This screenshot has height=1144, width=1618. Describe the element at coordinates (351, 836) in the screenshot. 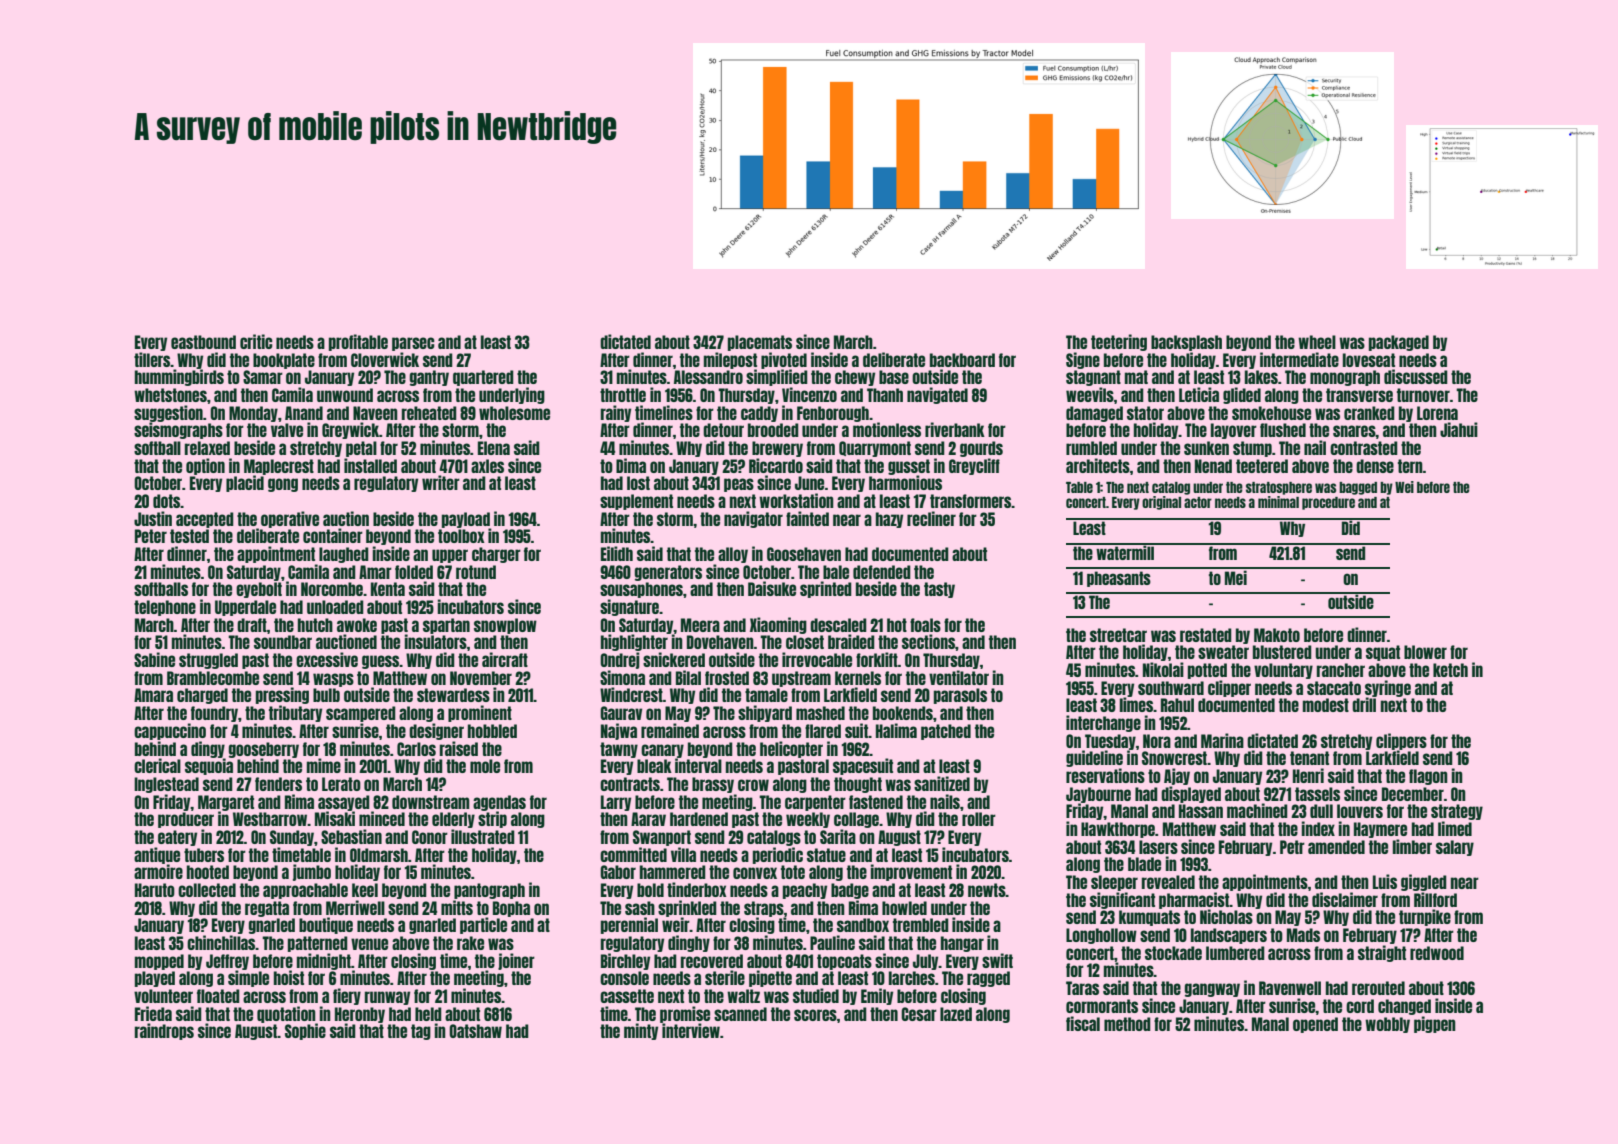

I see `Sebastian` at that location.
